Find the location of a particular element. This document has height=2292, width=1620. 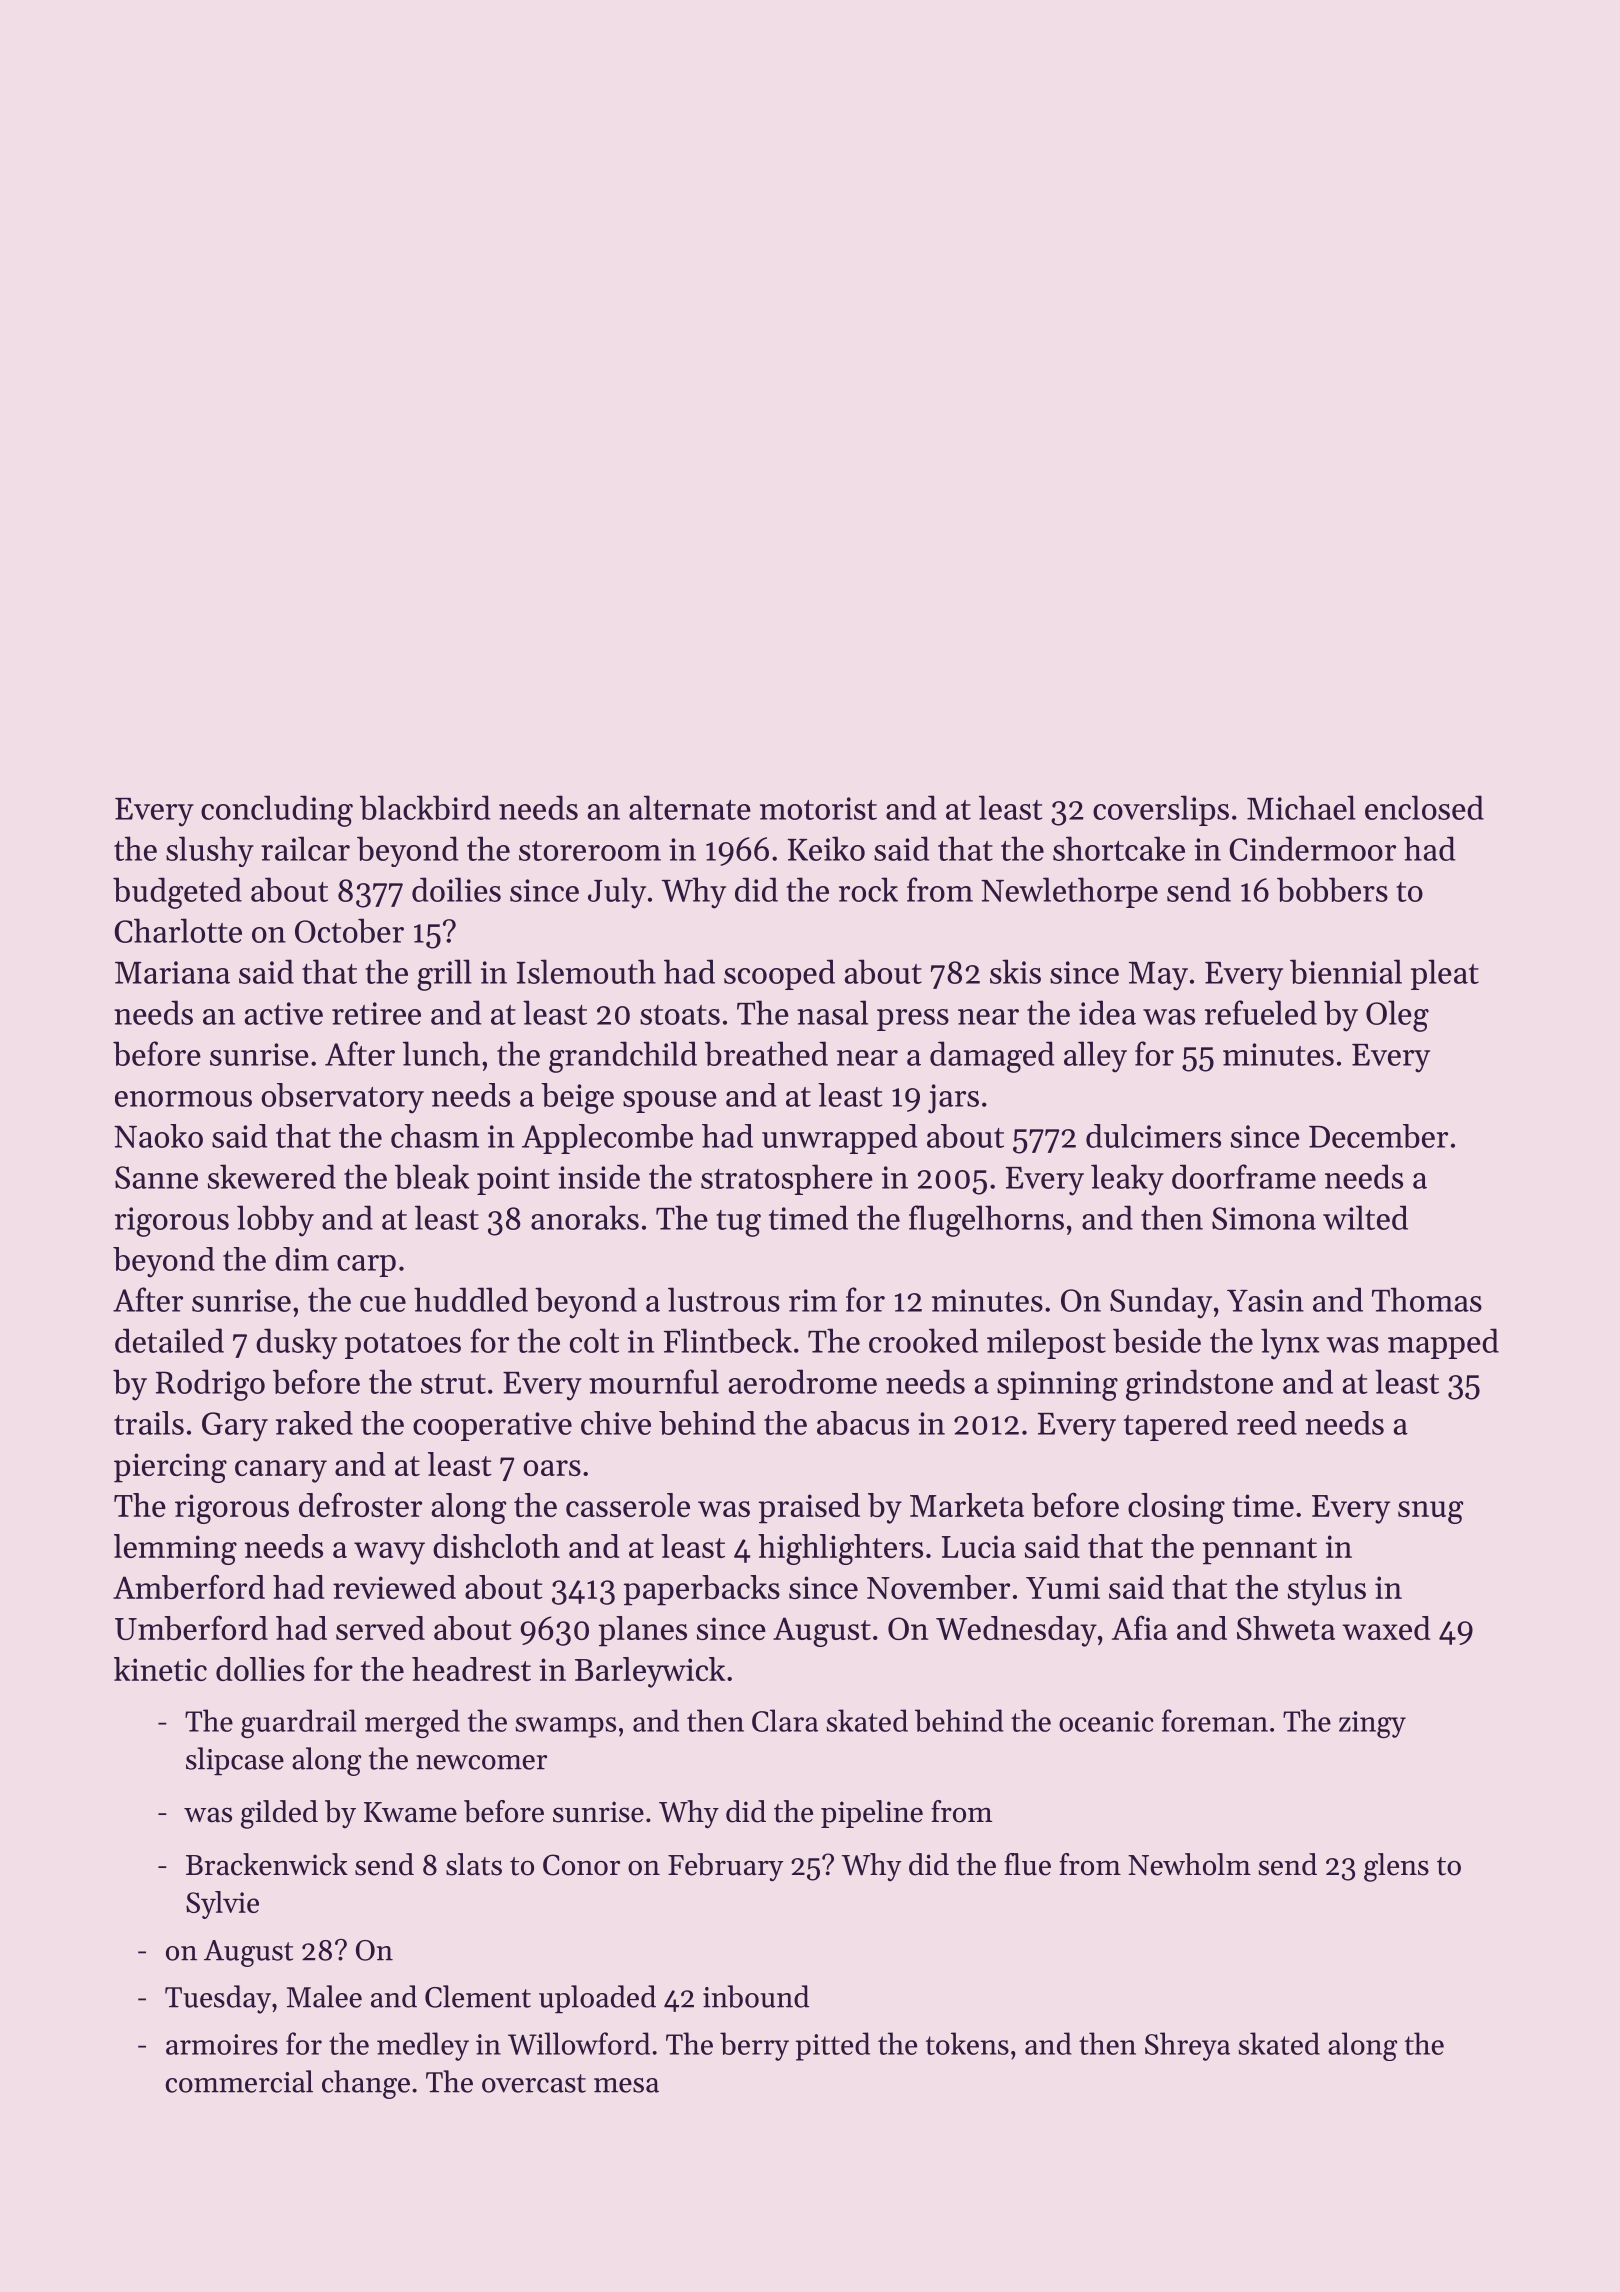

inbound is located at coordinates (756, 1996).
